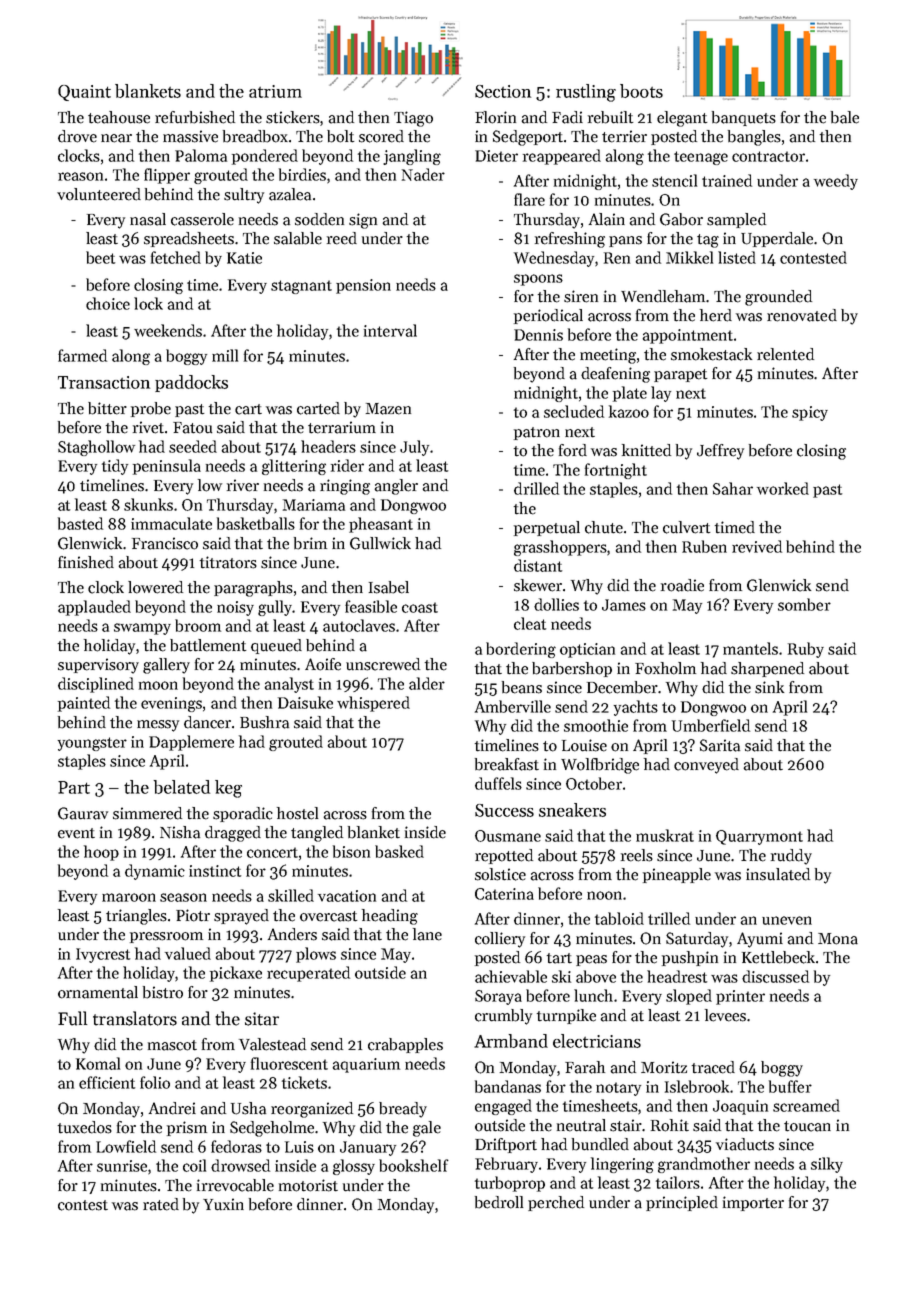 The width and height of the page is (924, 1308). What do you see at coordinates (538, 335) in the page?
I see `Dennis` at bounding box center [538, 335].
